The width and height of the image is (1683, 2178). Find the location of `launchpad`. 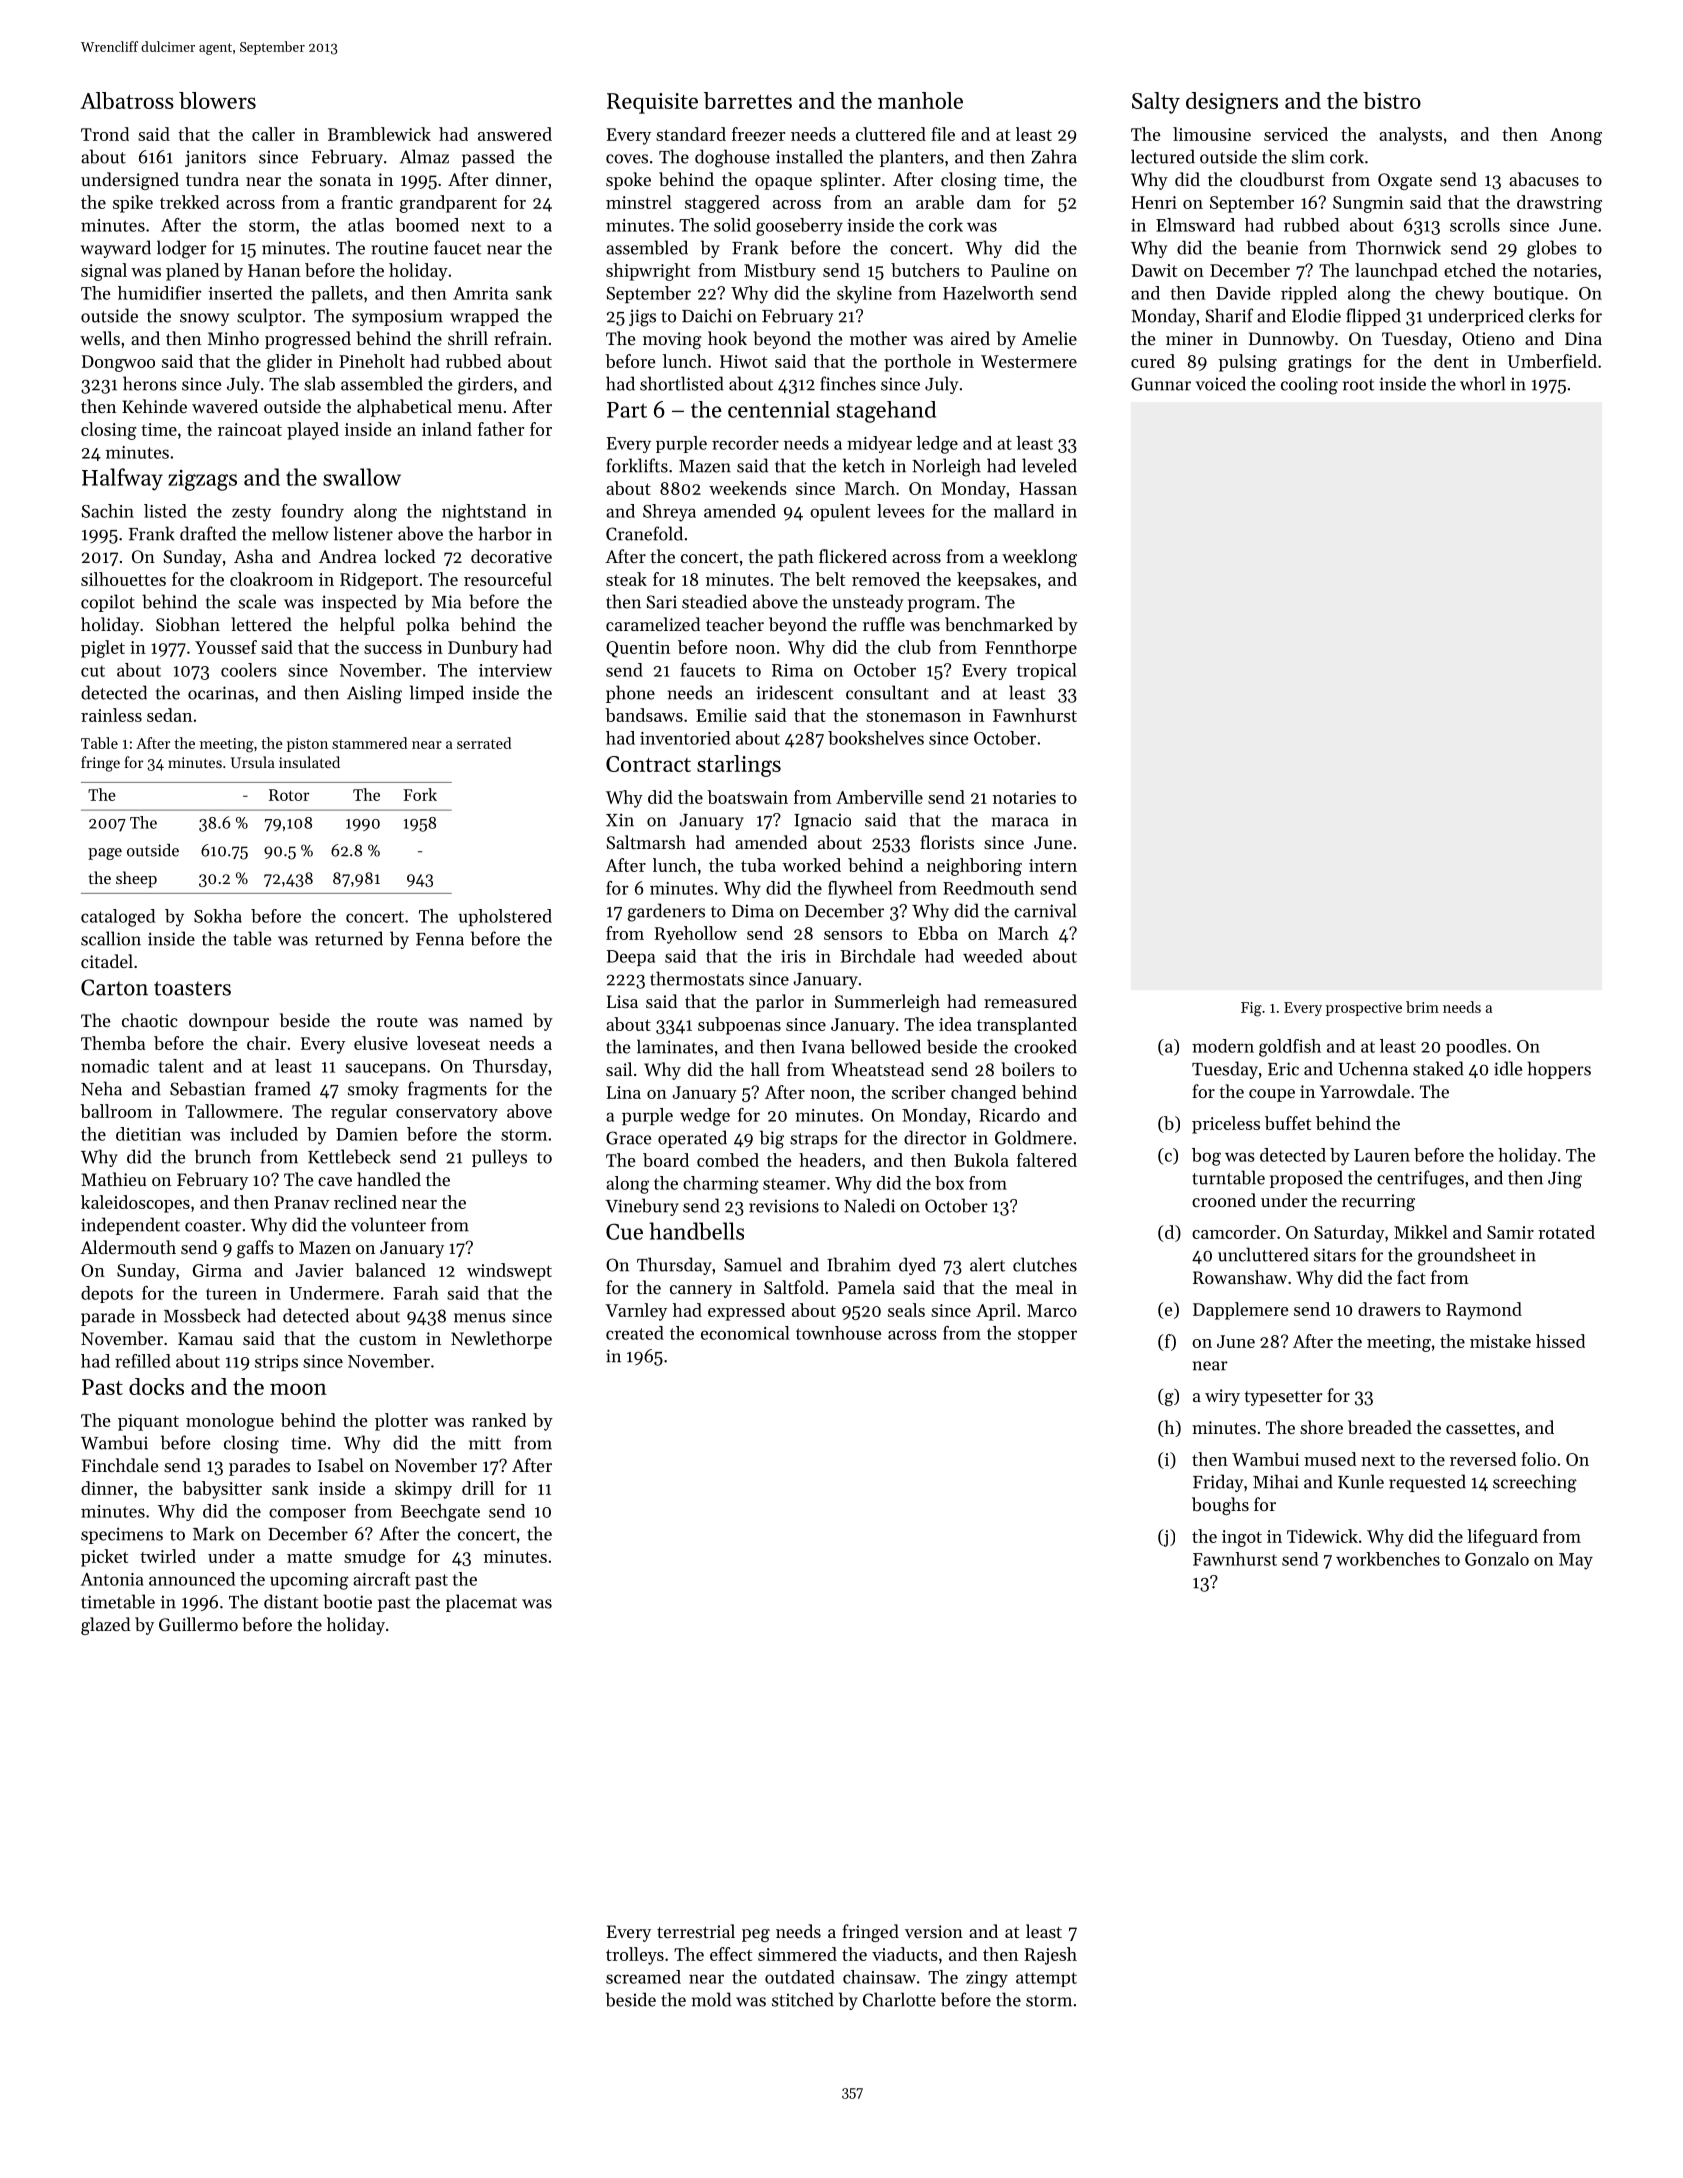

launchpad is located at coordinates (1396, 272).
